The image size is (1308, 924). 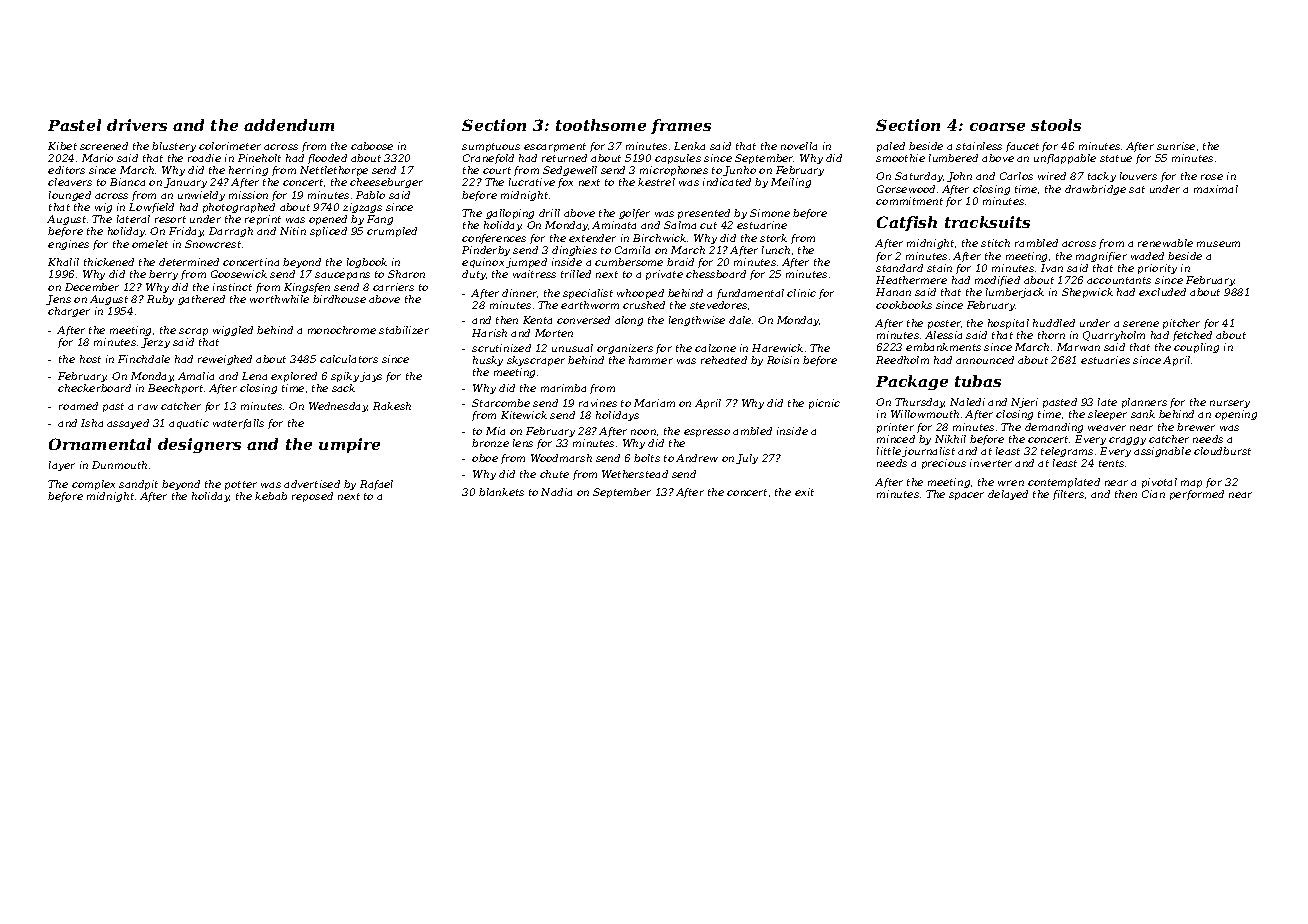 I want to click on Package, so click(x=912, y=382).
